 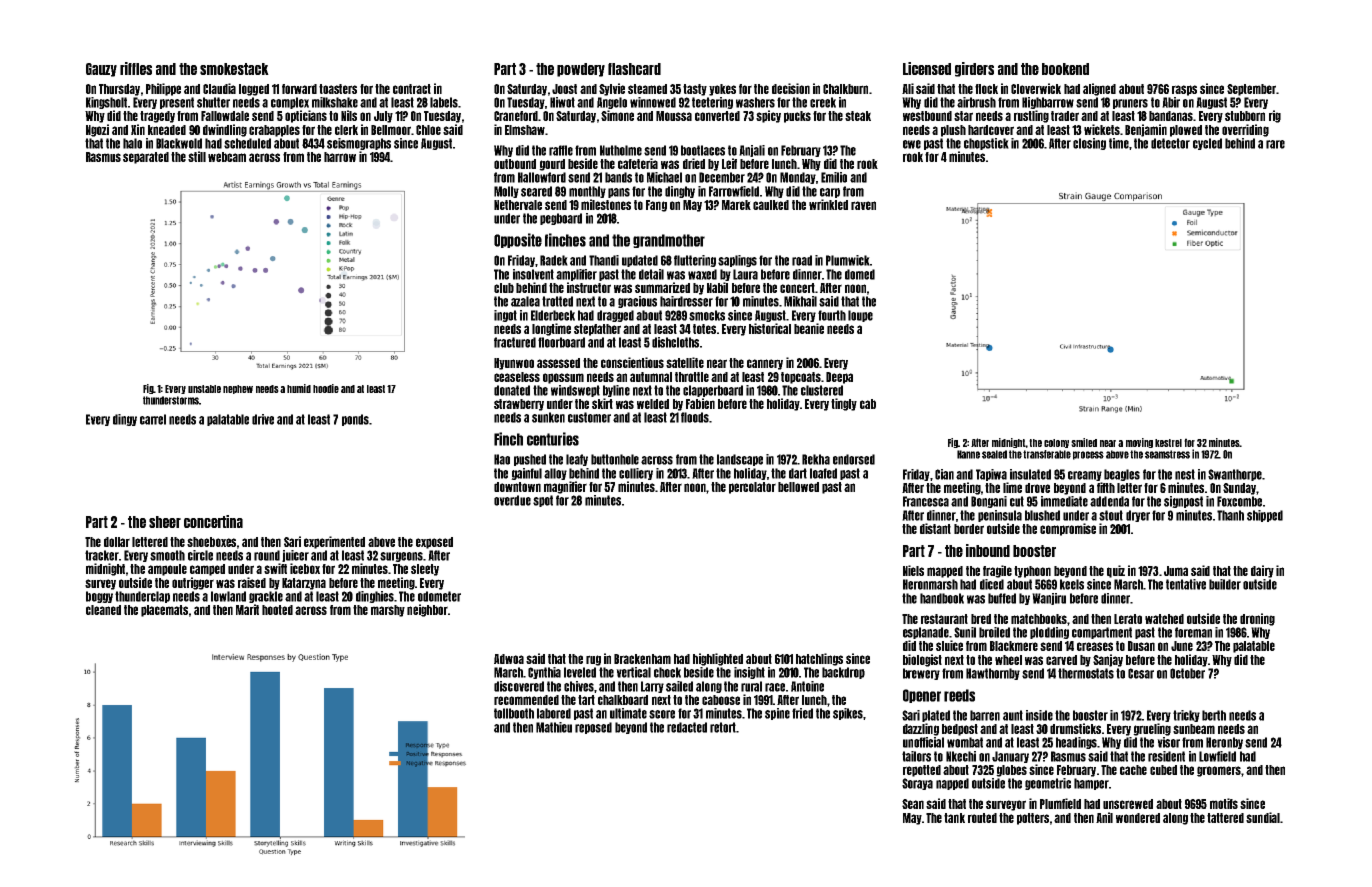 What do you see at coordinates (927, 68) in the image?
I see `Licensed` at bounding box center [927, 68].
